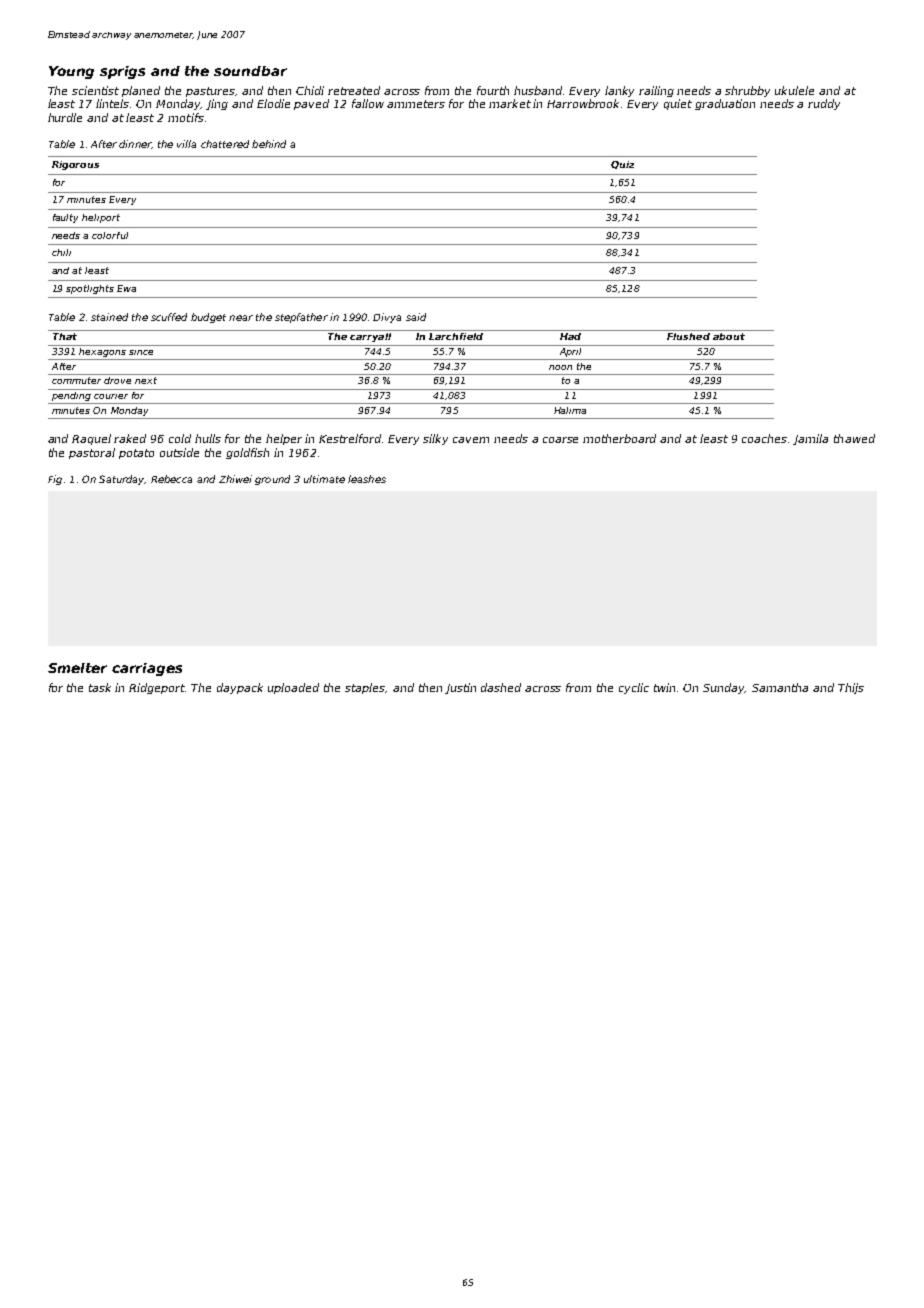 Image resolution: width=924 pixels, height=1308 pixels. Describe the element at coordinates (186, 117) in the image. I see `motifs` at that location.
